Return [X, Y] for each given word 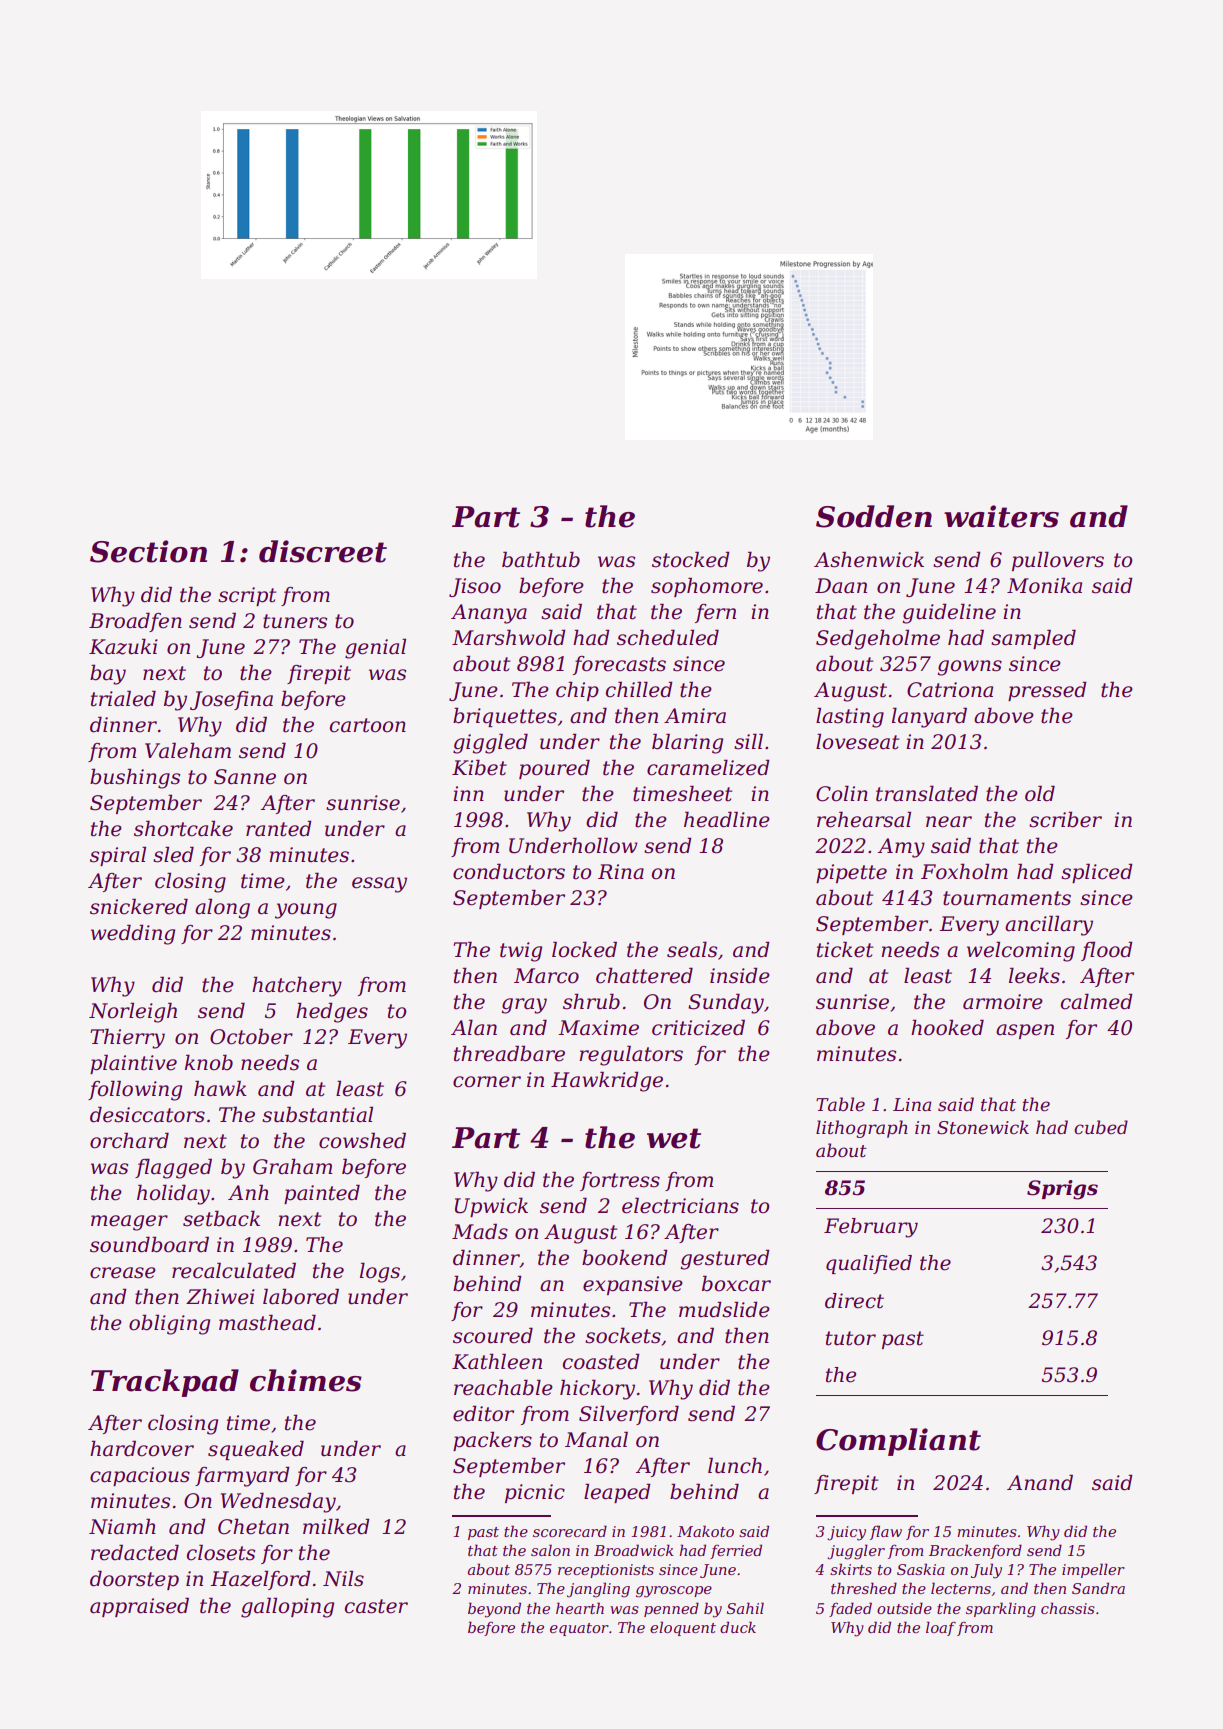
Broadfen [135, 622]
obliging [169, 1324]
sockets [623, 1335]
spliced [1097, 873]
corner [487, 1082]
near [949, 822]
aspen [1025, 1031]
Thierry [127, 1038]
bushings [135, 778]
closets [221, 1552]
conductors [509, 871]
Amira [695, 716]
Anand [1040, 1482]
